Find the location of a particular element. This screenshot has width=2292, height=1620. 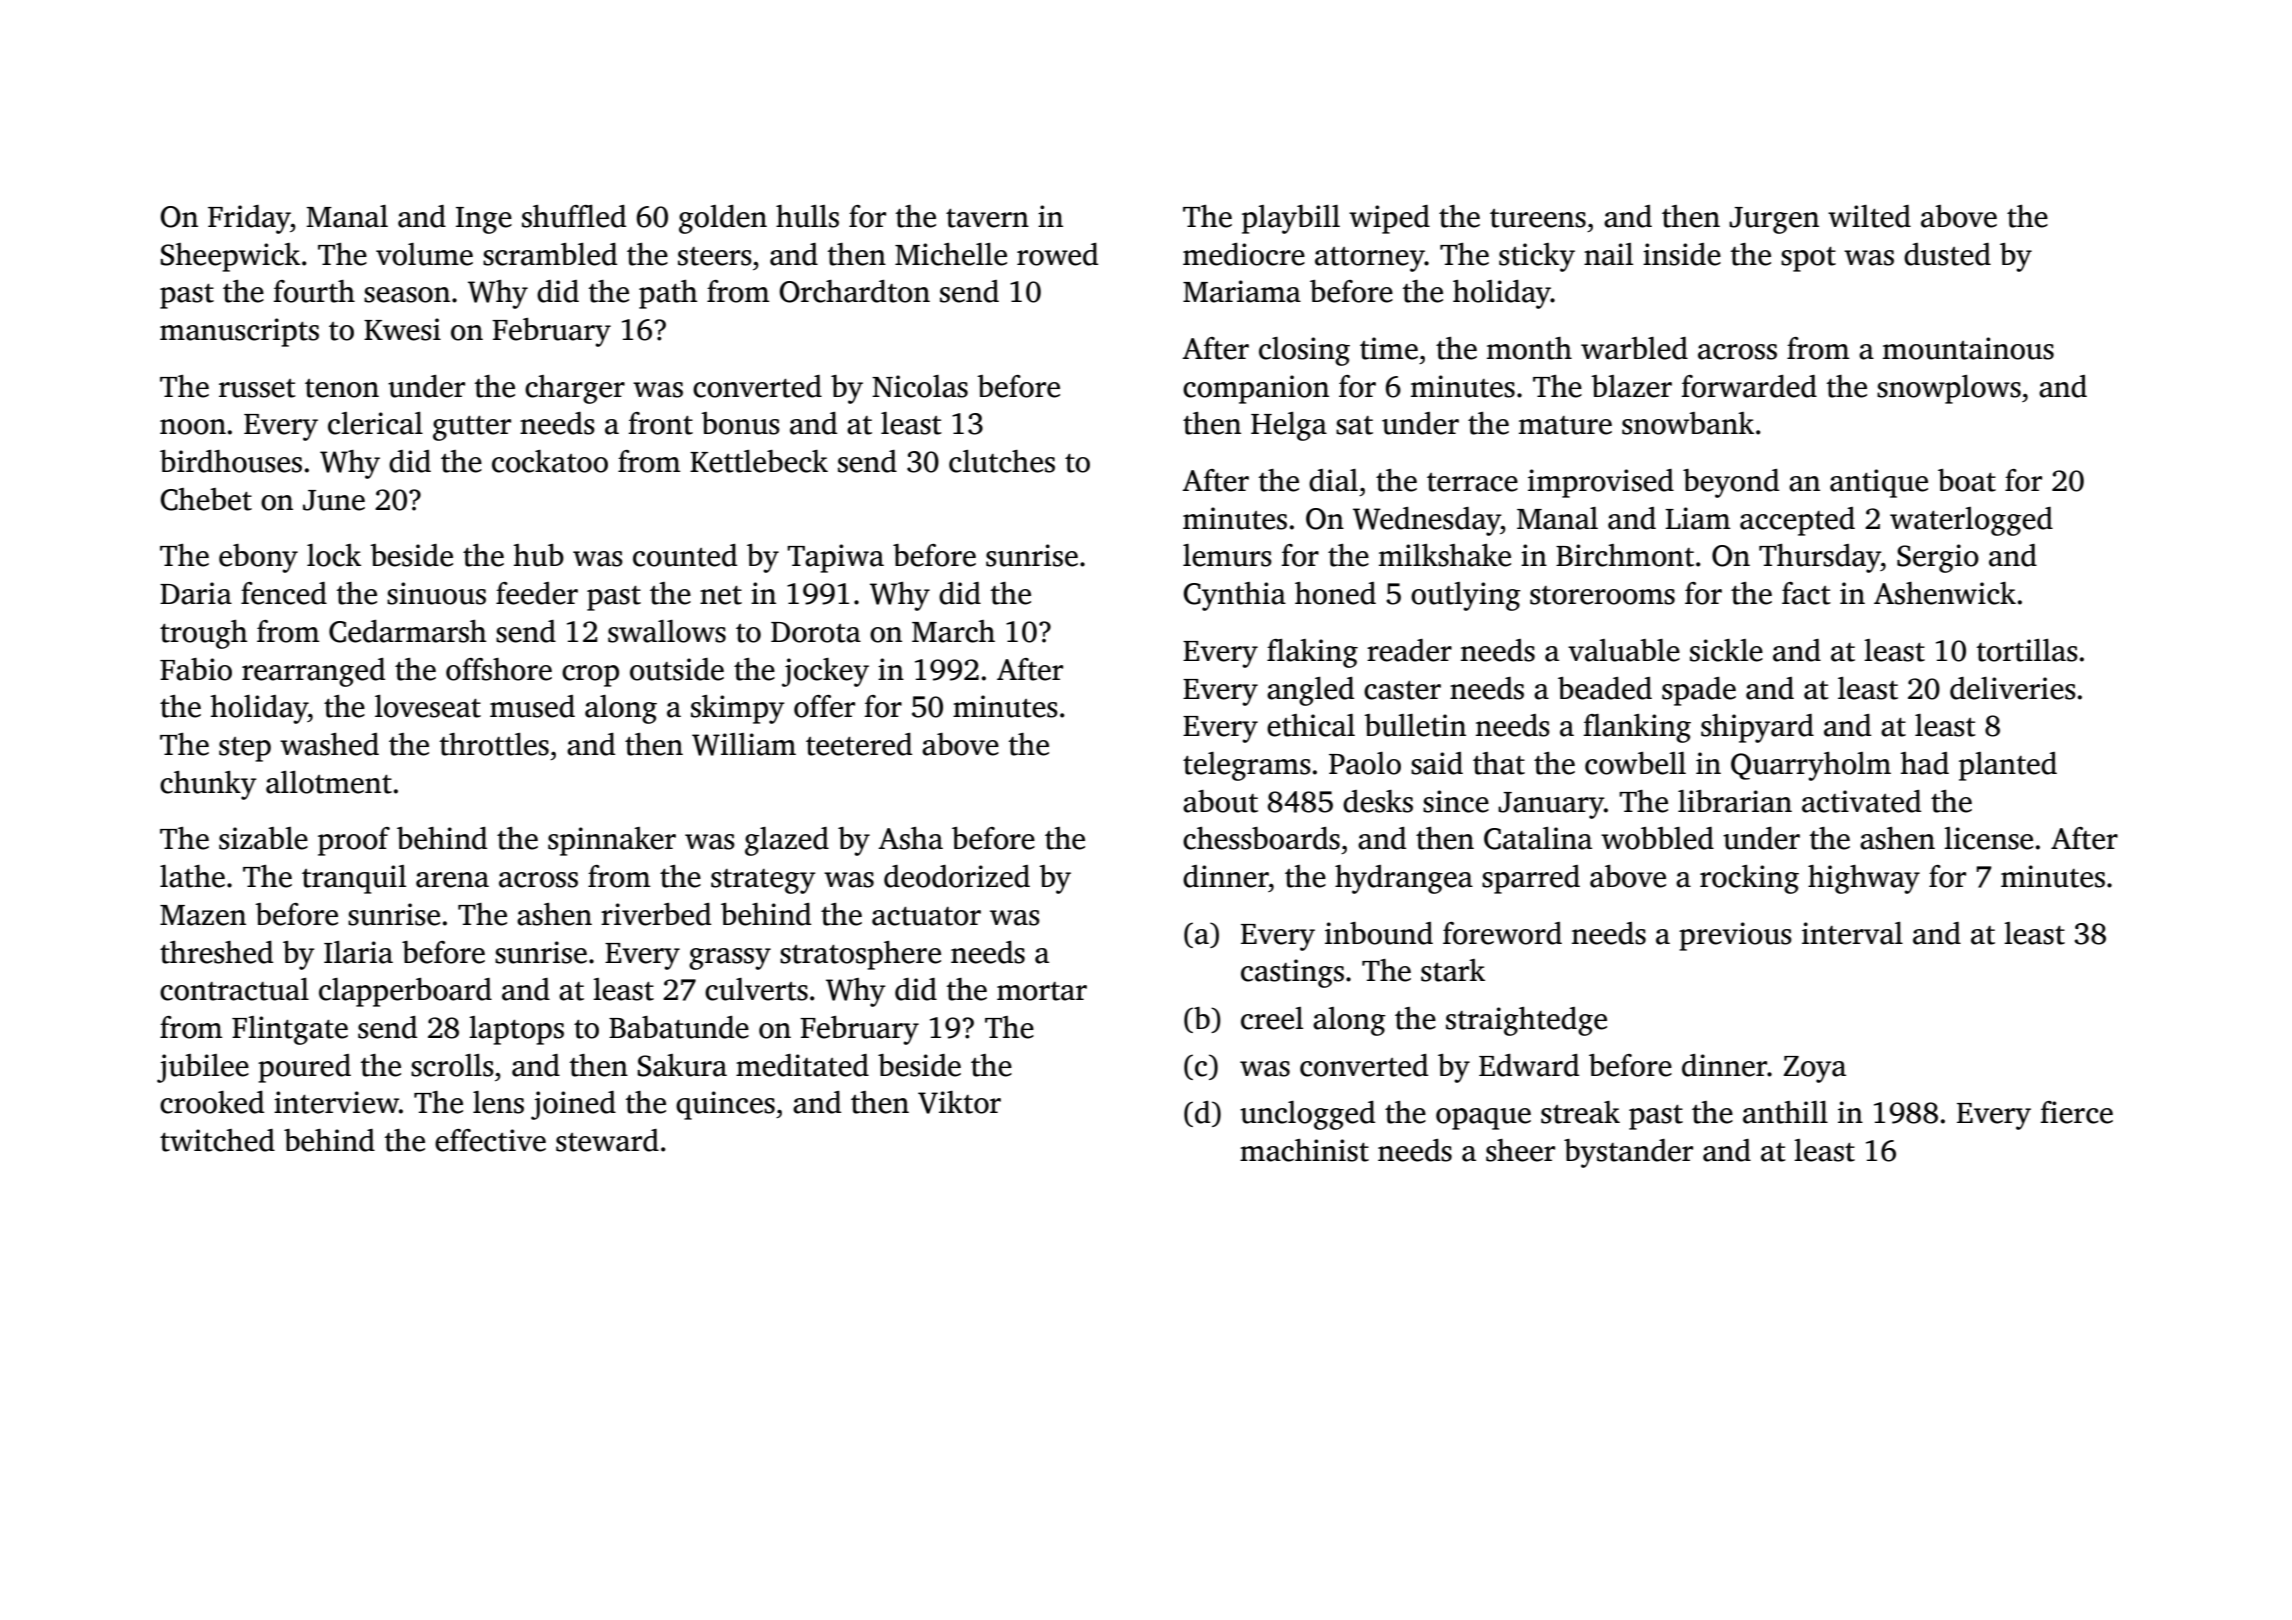

Jurgen is located at coordinates (1774, 220).
